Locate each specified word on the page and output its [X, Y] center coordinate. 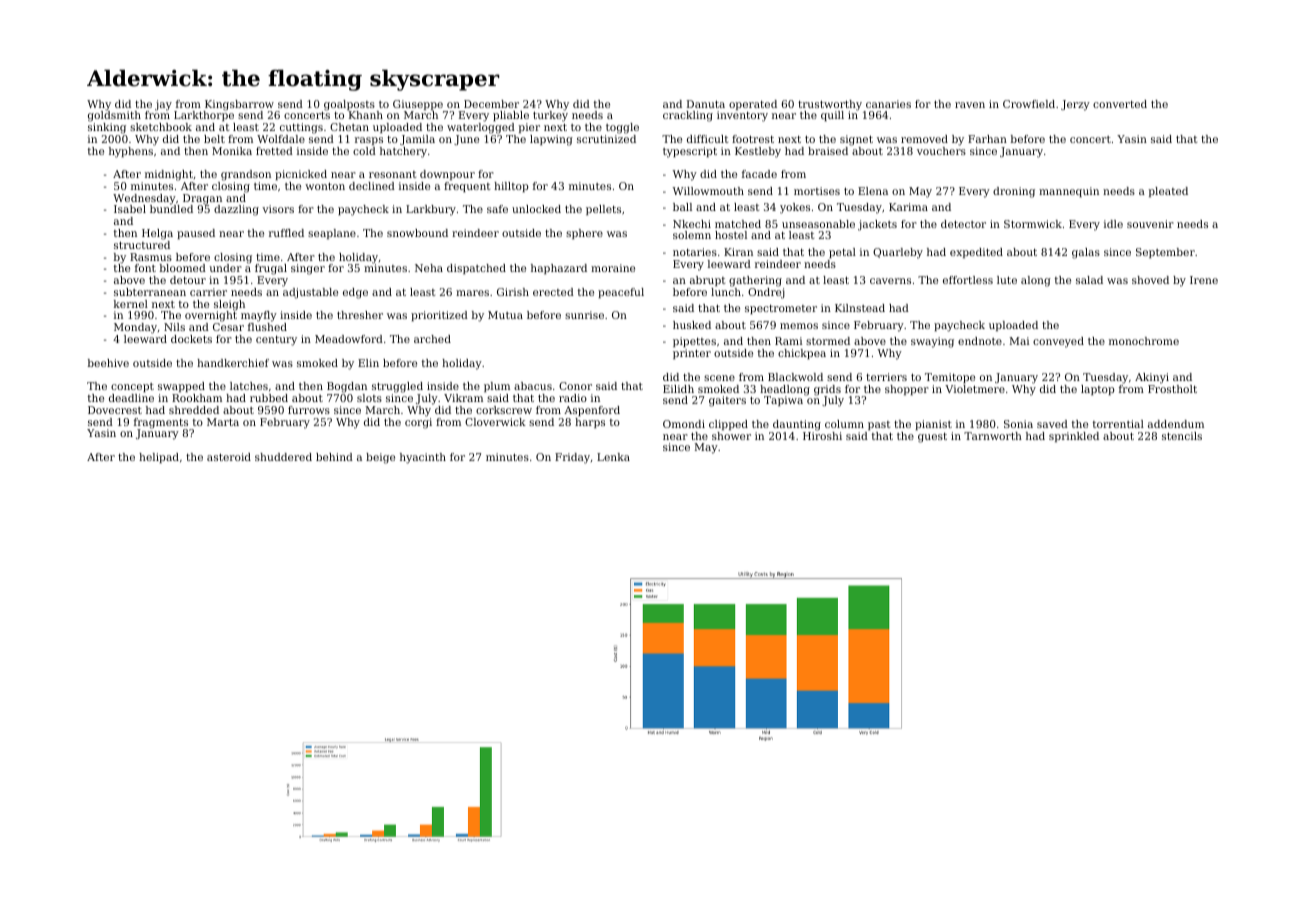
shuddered [283, 457]
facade [759, 174]
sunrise [584, 315]
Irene [1204, 280]
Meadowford [349, 339]
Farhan [987, 139]
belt [214, 139]
